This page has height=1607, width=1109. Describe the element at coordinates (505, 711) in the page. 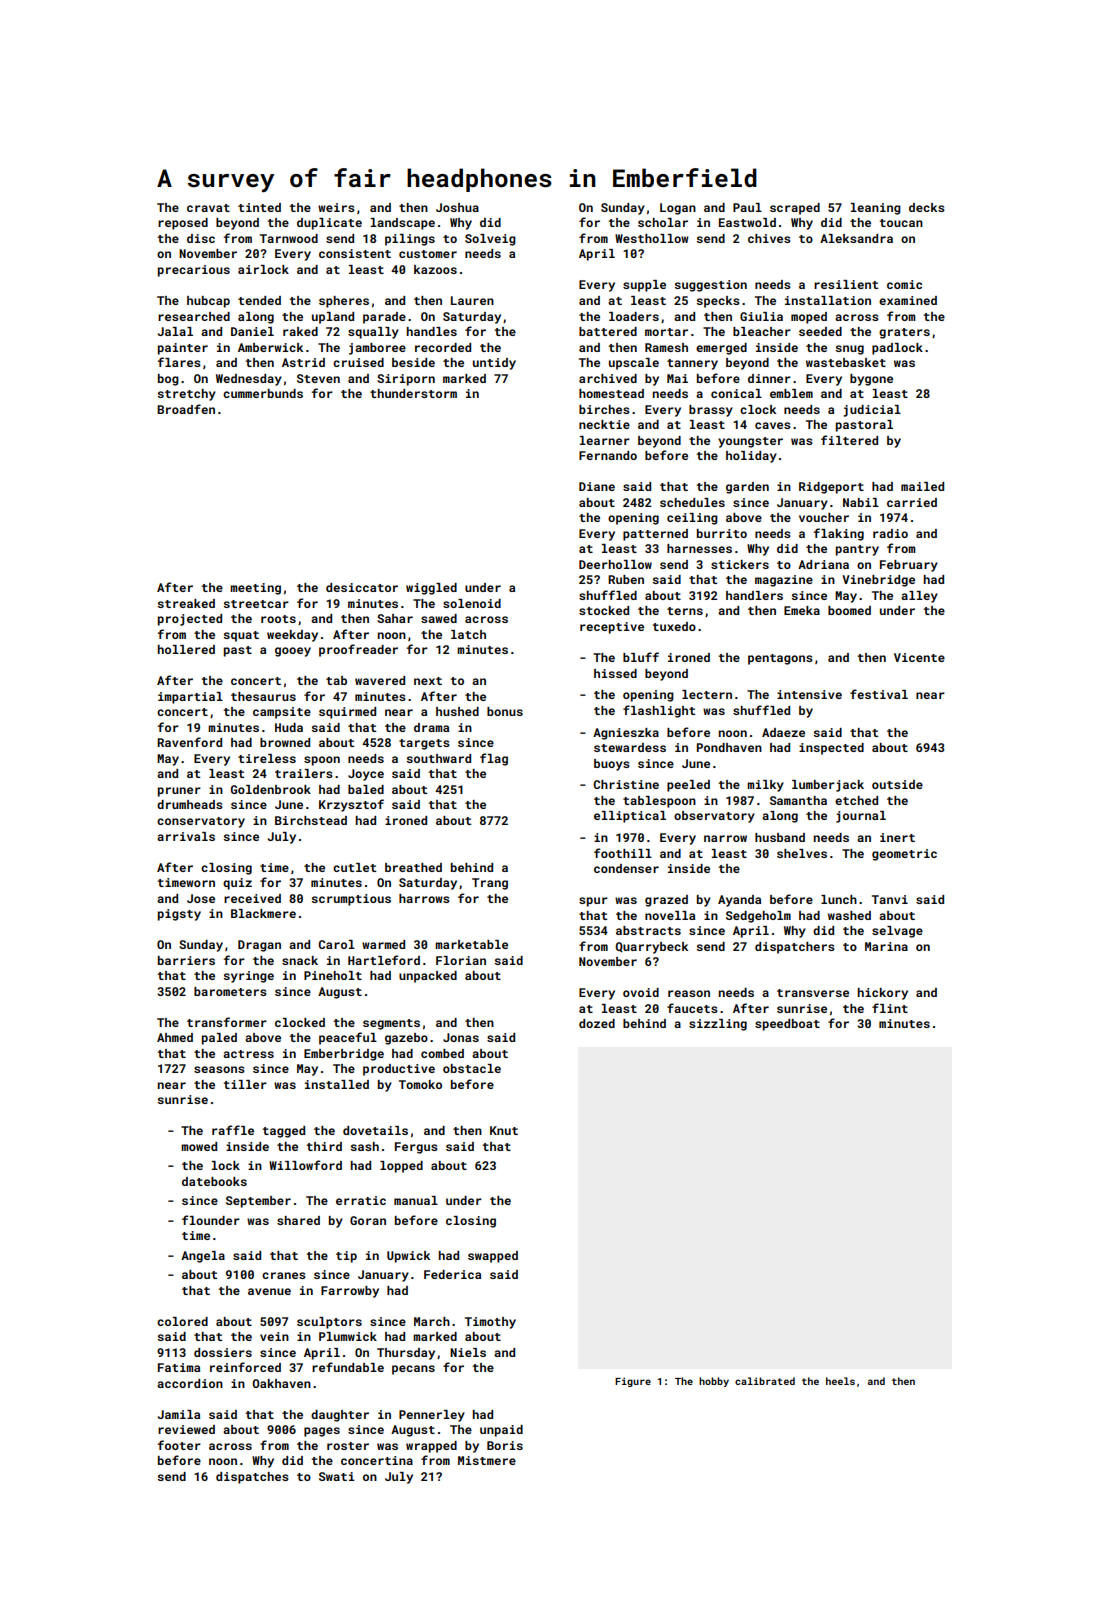

I see `bonus` at that location.
